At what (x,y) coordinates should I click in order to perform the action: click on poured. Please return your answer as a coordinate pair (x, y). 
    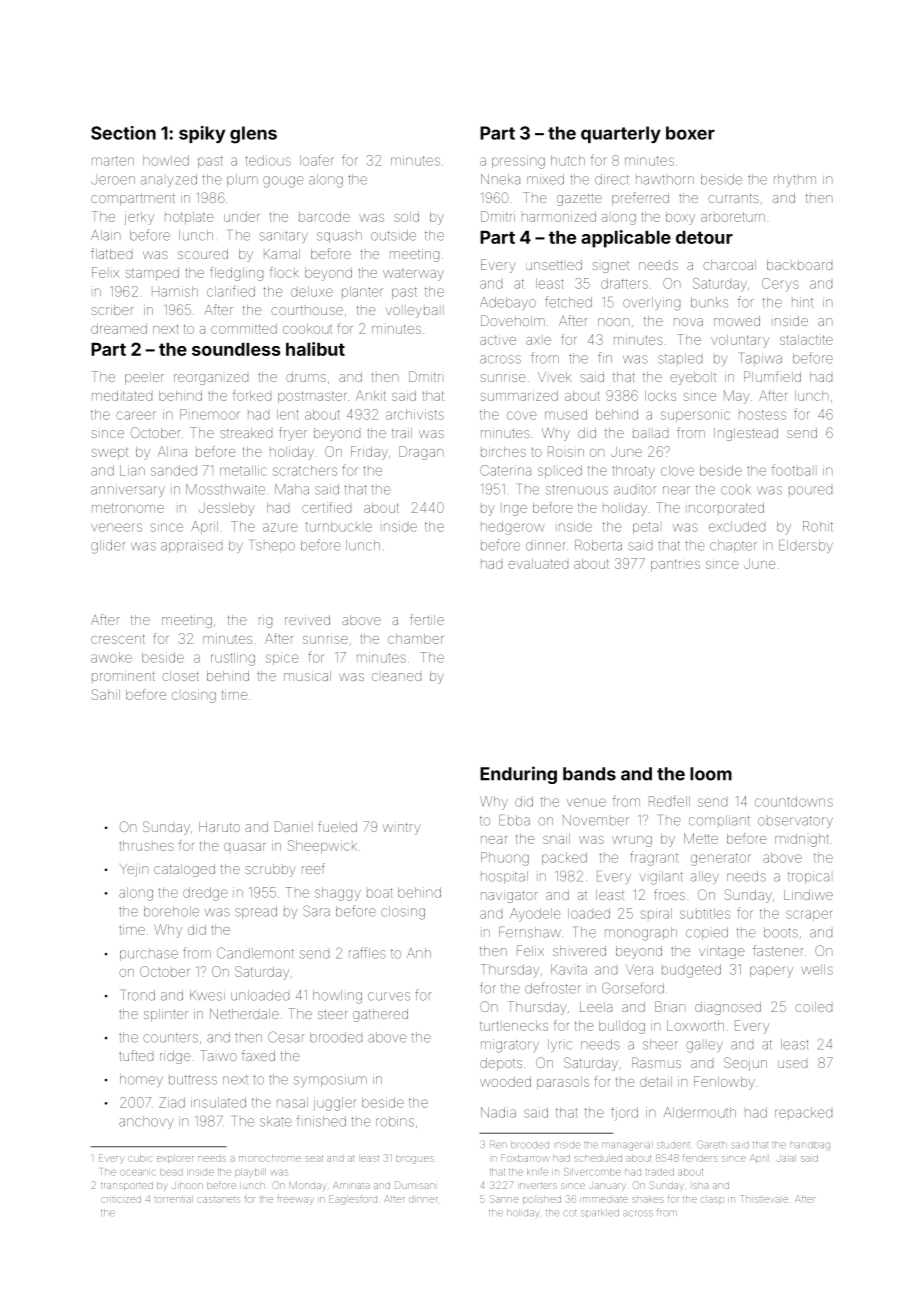
    Looking at the image, I should click on (810, 490).
